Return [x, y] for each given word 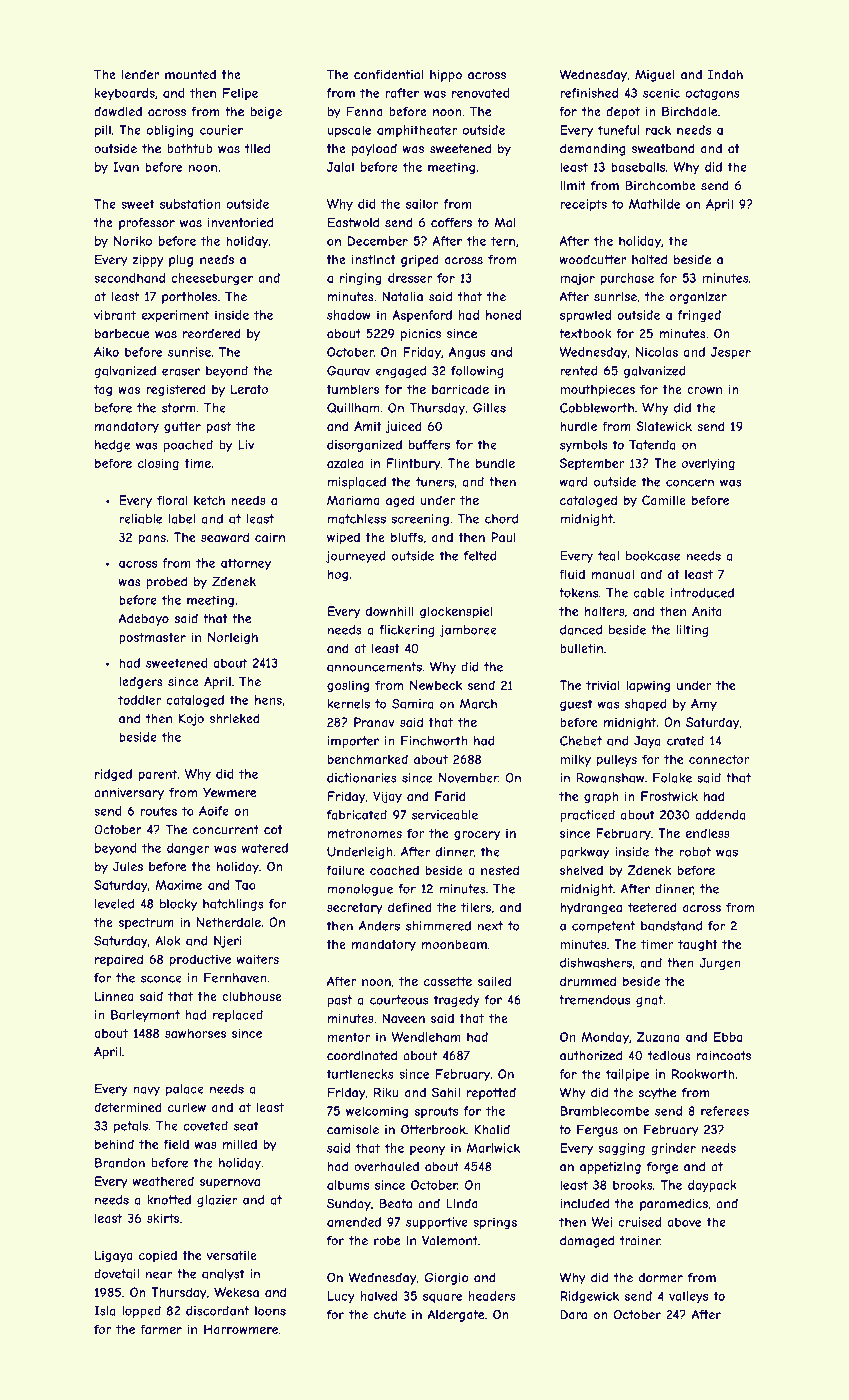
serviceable [445, 815]
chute [390, 1315]
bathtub [190, 149]
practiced [587, 816]
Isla [104, 1311]
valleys [688, 1297]
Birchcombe [660, 185]
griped [420, 261]
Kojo [191, 720]
